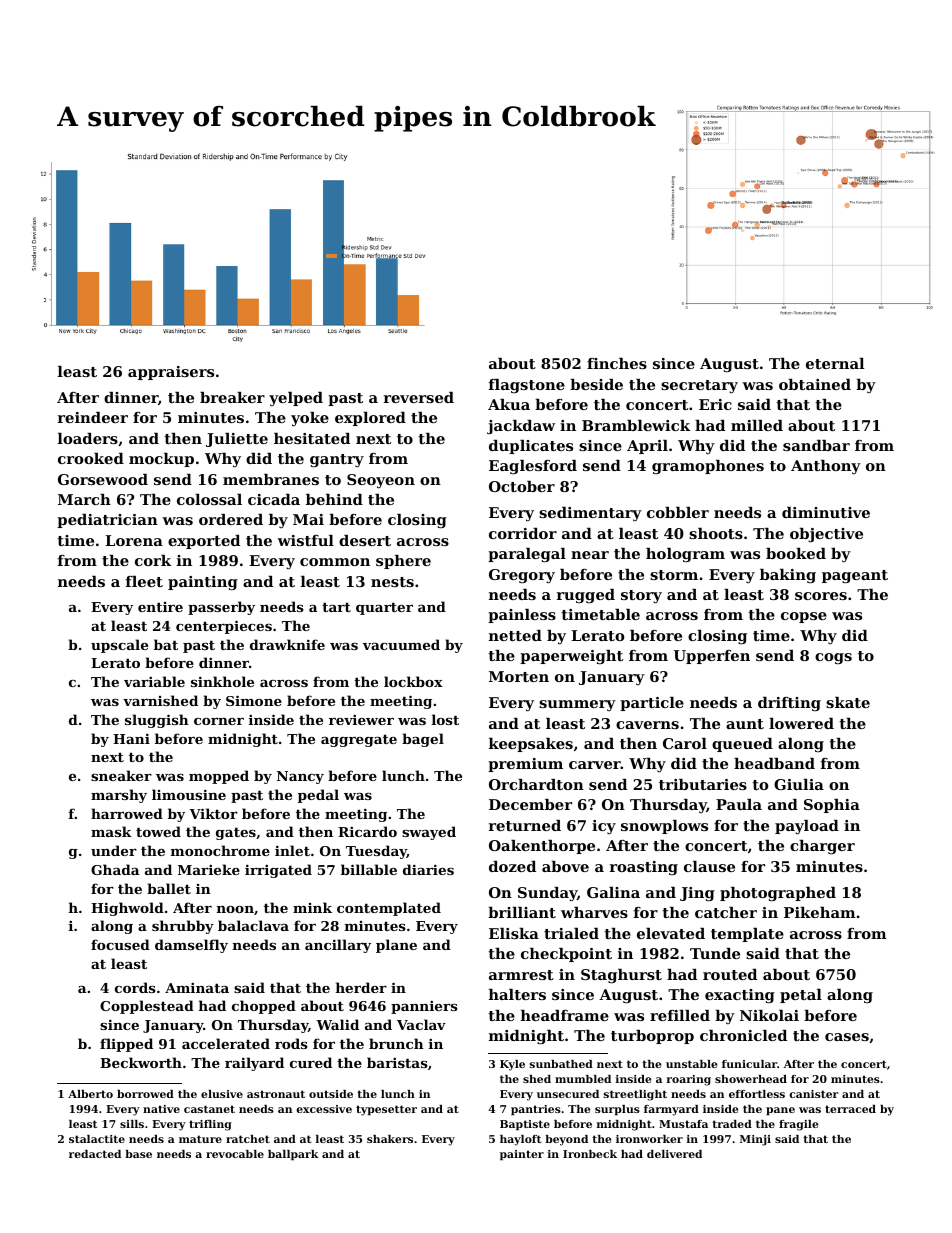 The image size is (952, 1233). Describe the element at coordinates (293, 1155) in the page. I see `ballpark` at that location.
